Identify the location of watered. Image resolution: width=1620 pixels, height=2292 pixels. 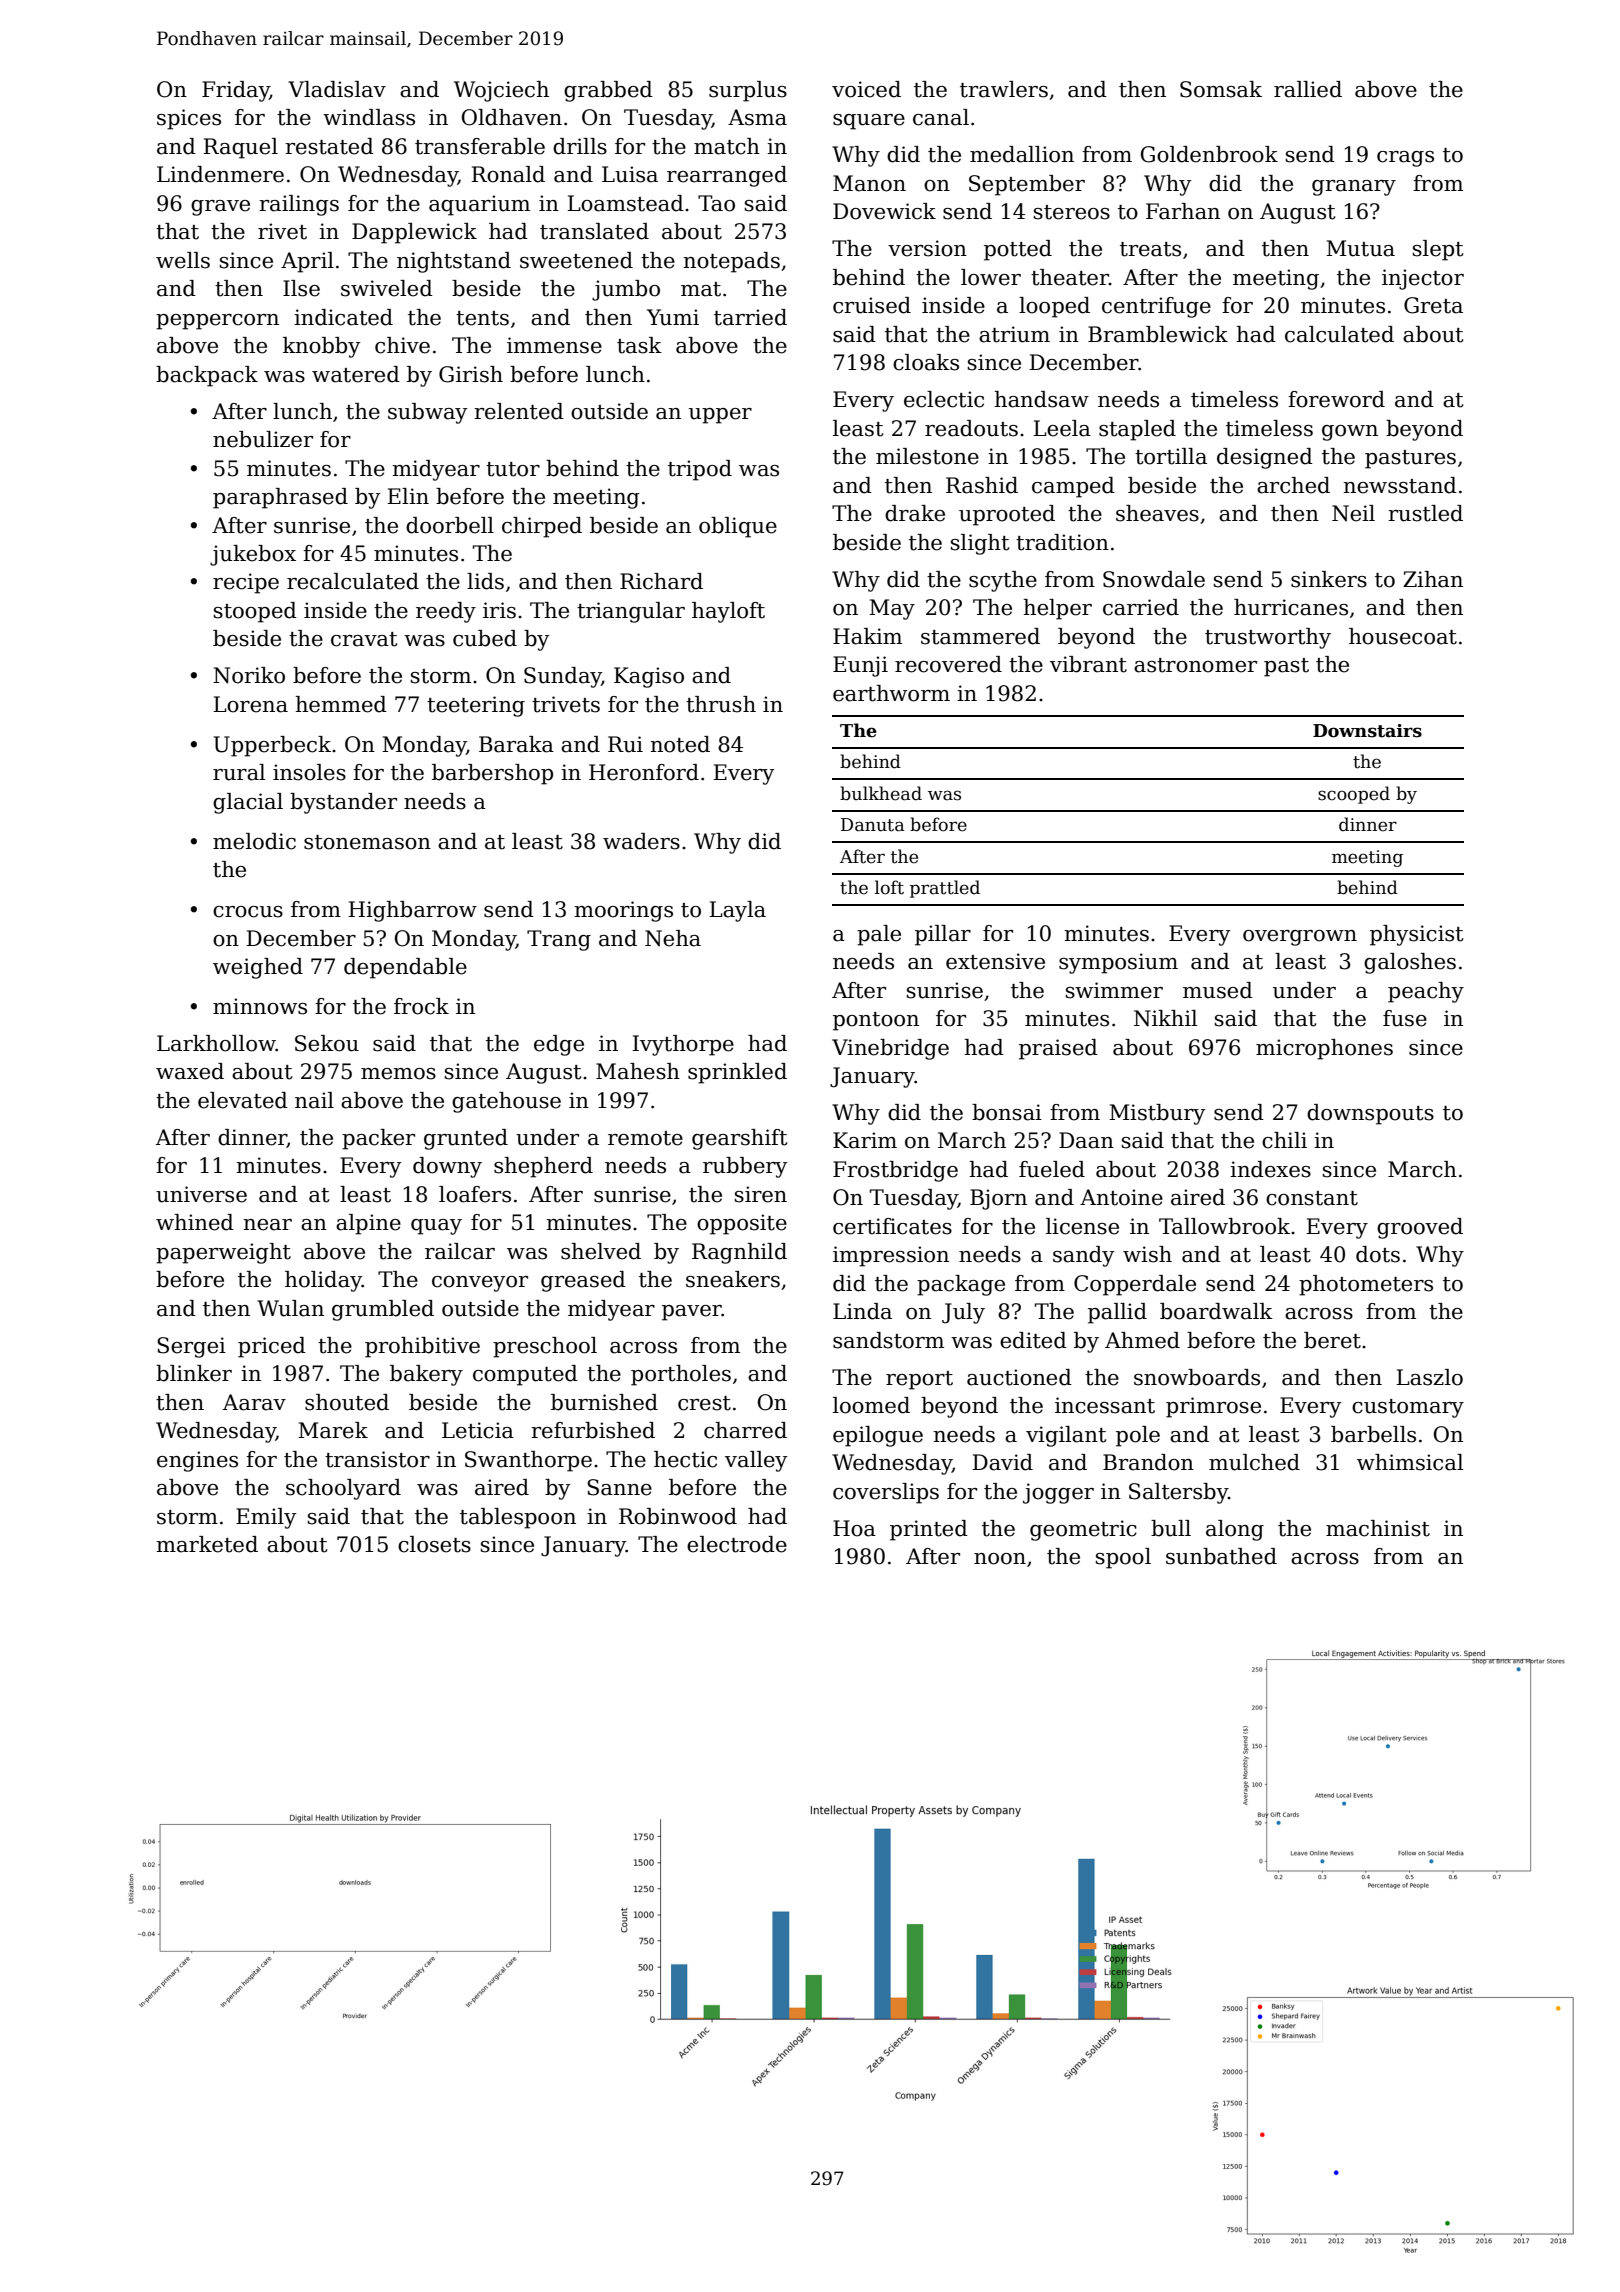
(356, 374).
